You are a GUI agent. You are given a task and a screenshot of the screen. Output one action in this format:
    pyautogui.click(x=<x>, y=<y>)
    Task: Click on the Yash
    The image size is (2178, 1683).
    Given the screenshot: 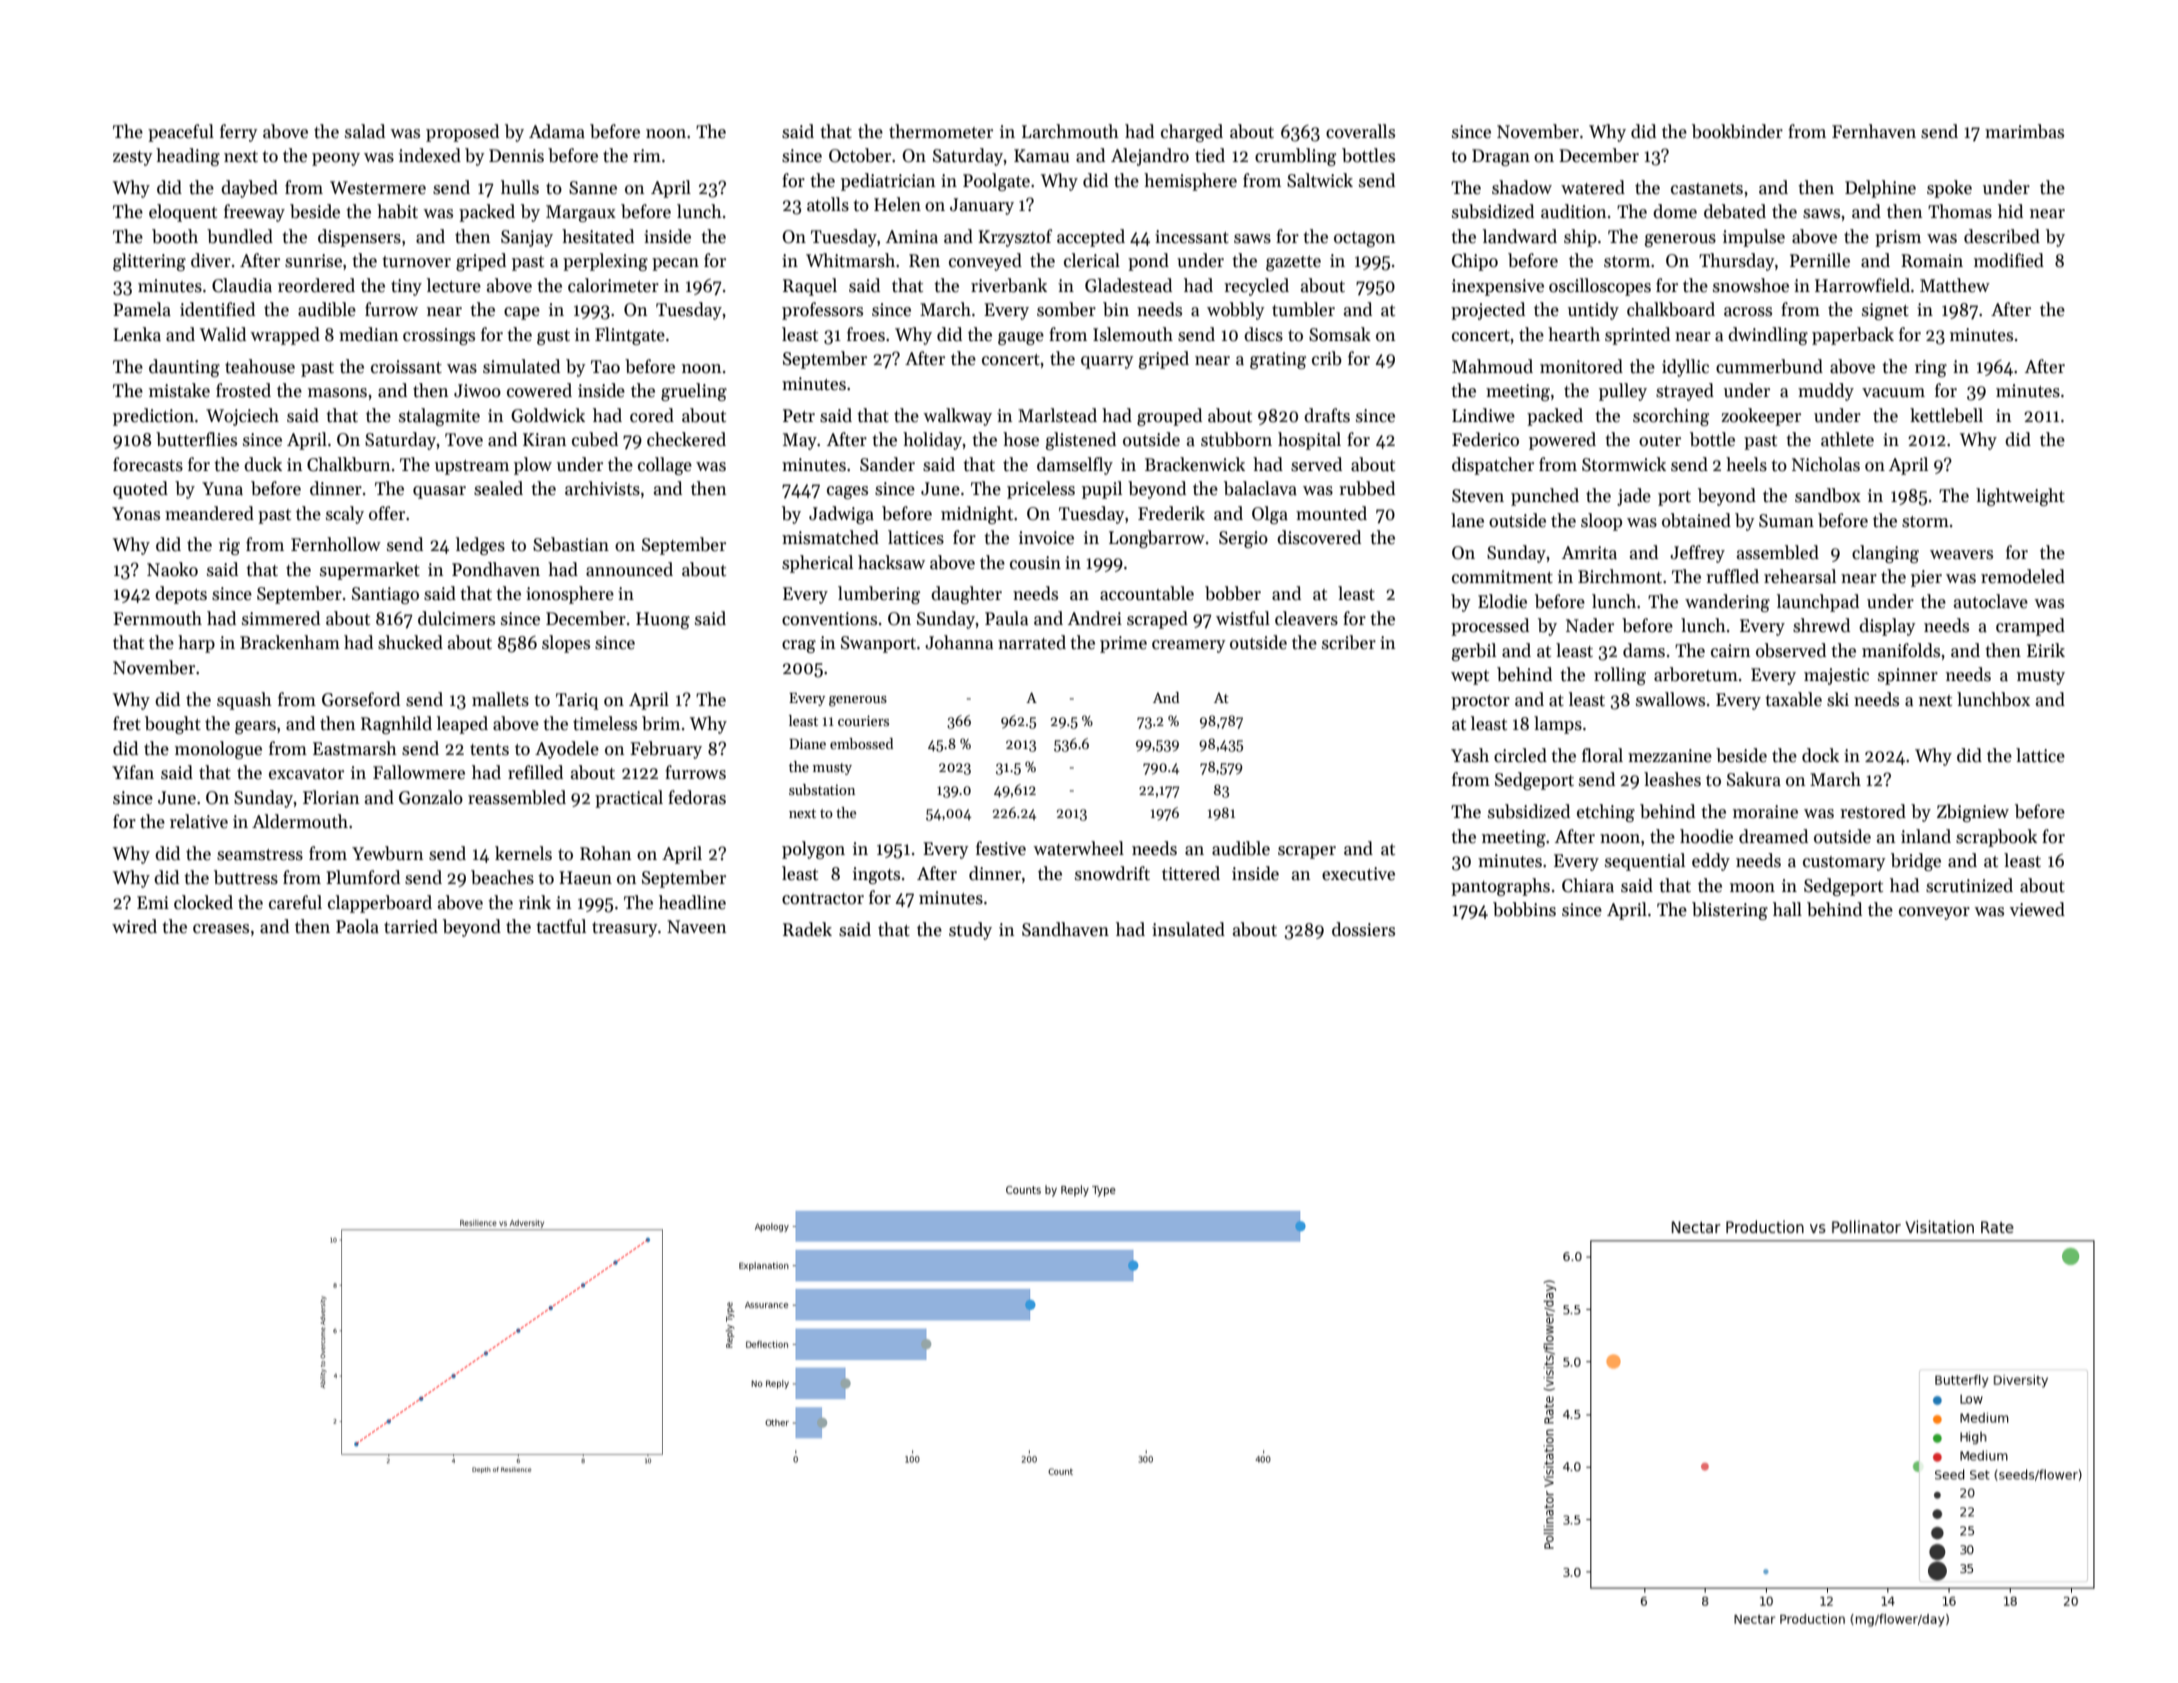 What is the action you would take?
    pyautogui.click(x=1470, y=755)
